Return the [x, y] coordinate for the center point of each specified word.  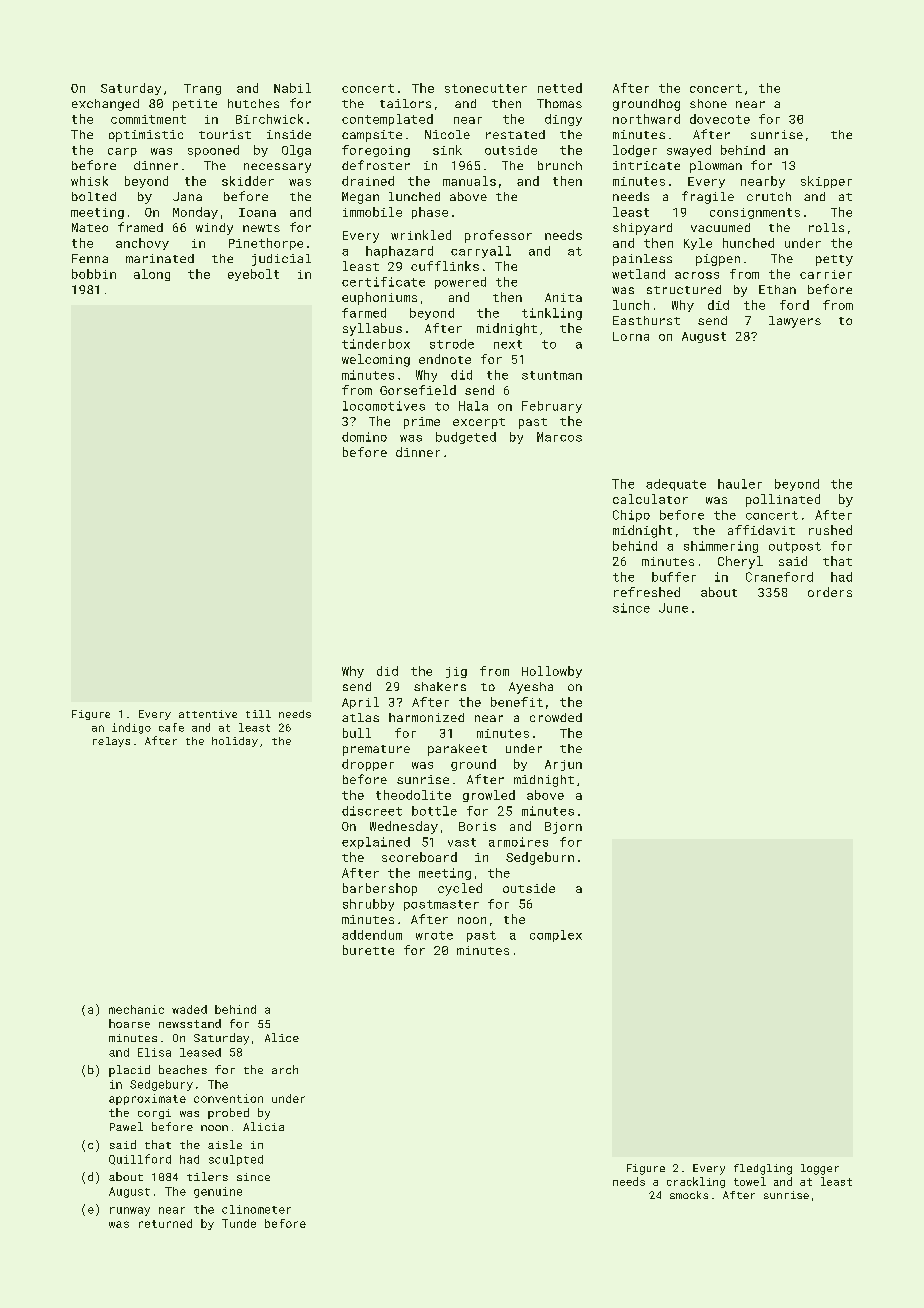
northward [646, 119]
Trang [202, 89]
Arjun [563, 765]
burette [368, 950]
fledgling [763, 1169]
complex [556, 936]
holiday [235, 742]
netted [560, 88]
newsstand [190, 1023]
